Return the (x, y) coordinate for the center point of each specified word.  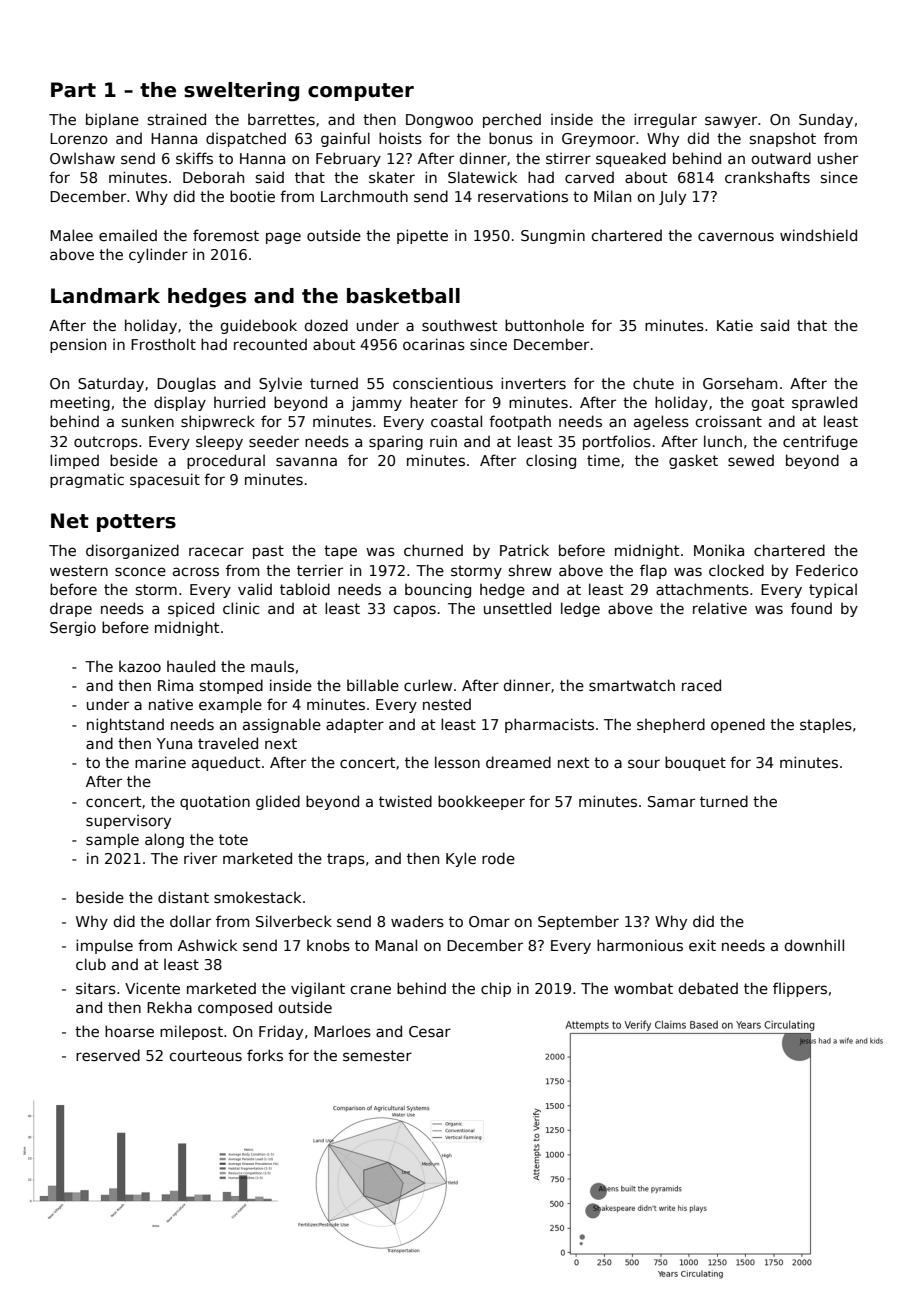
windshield (818, 235)
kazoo (140, 666)
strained (177, 119)
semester (377, 1055)
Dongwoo (439, 121)
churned (433, 550)
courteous (206, 1055)
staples (826, 725)
